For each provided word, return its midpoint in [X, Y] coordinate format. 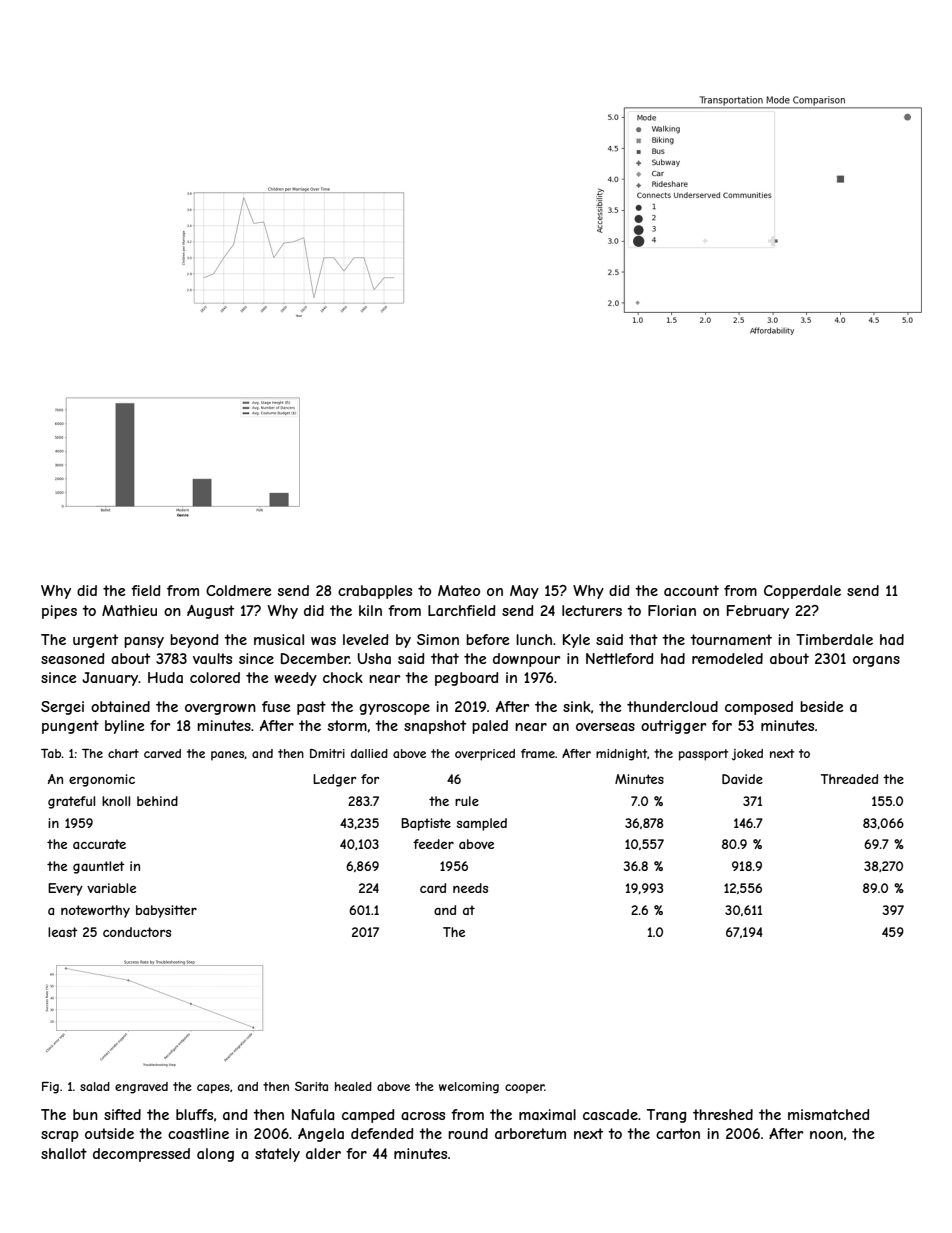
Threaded [849, 779]
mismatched [829, 1114]
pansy [144, 642]
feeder [433, 844]
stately [277, 1155]
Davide [742, 779]
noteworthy [95, 911]
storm [347, 725]
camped [368, 1116]
